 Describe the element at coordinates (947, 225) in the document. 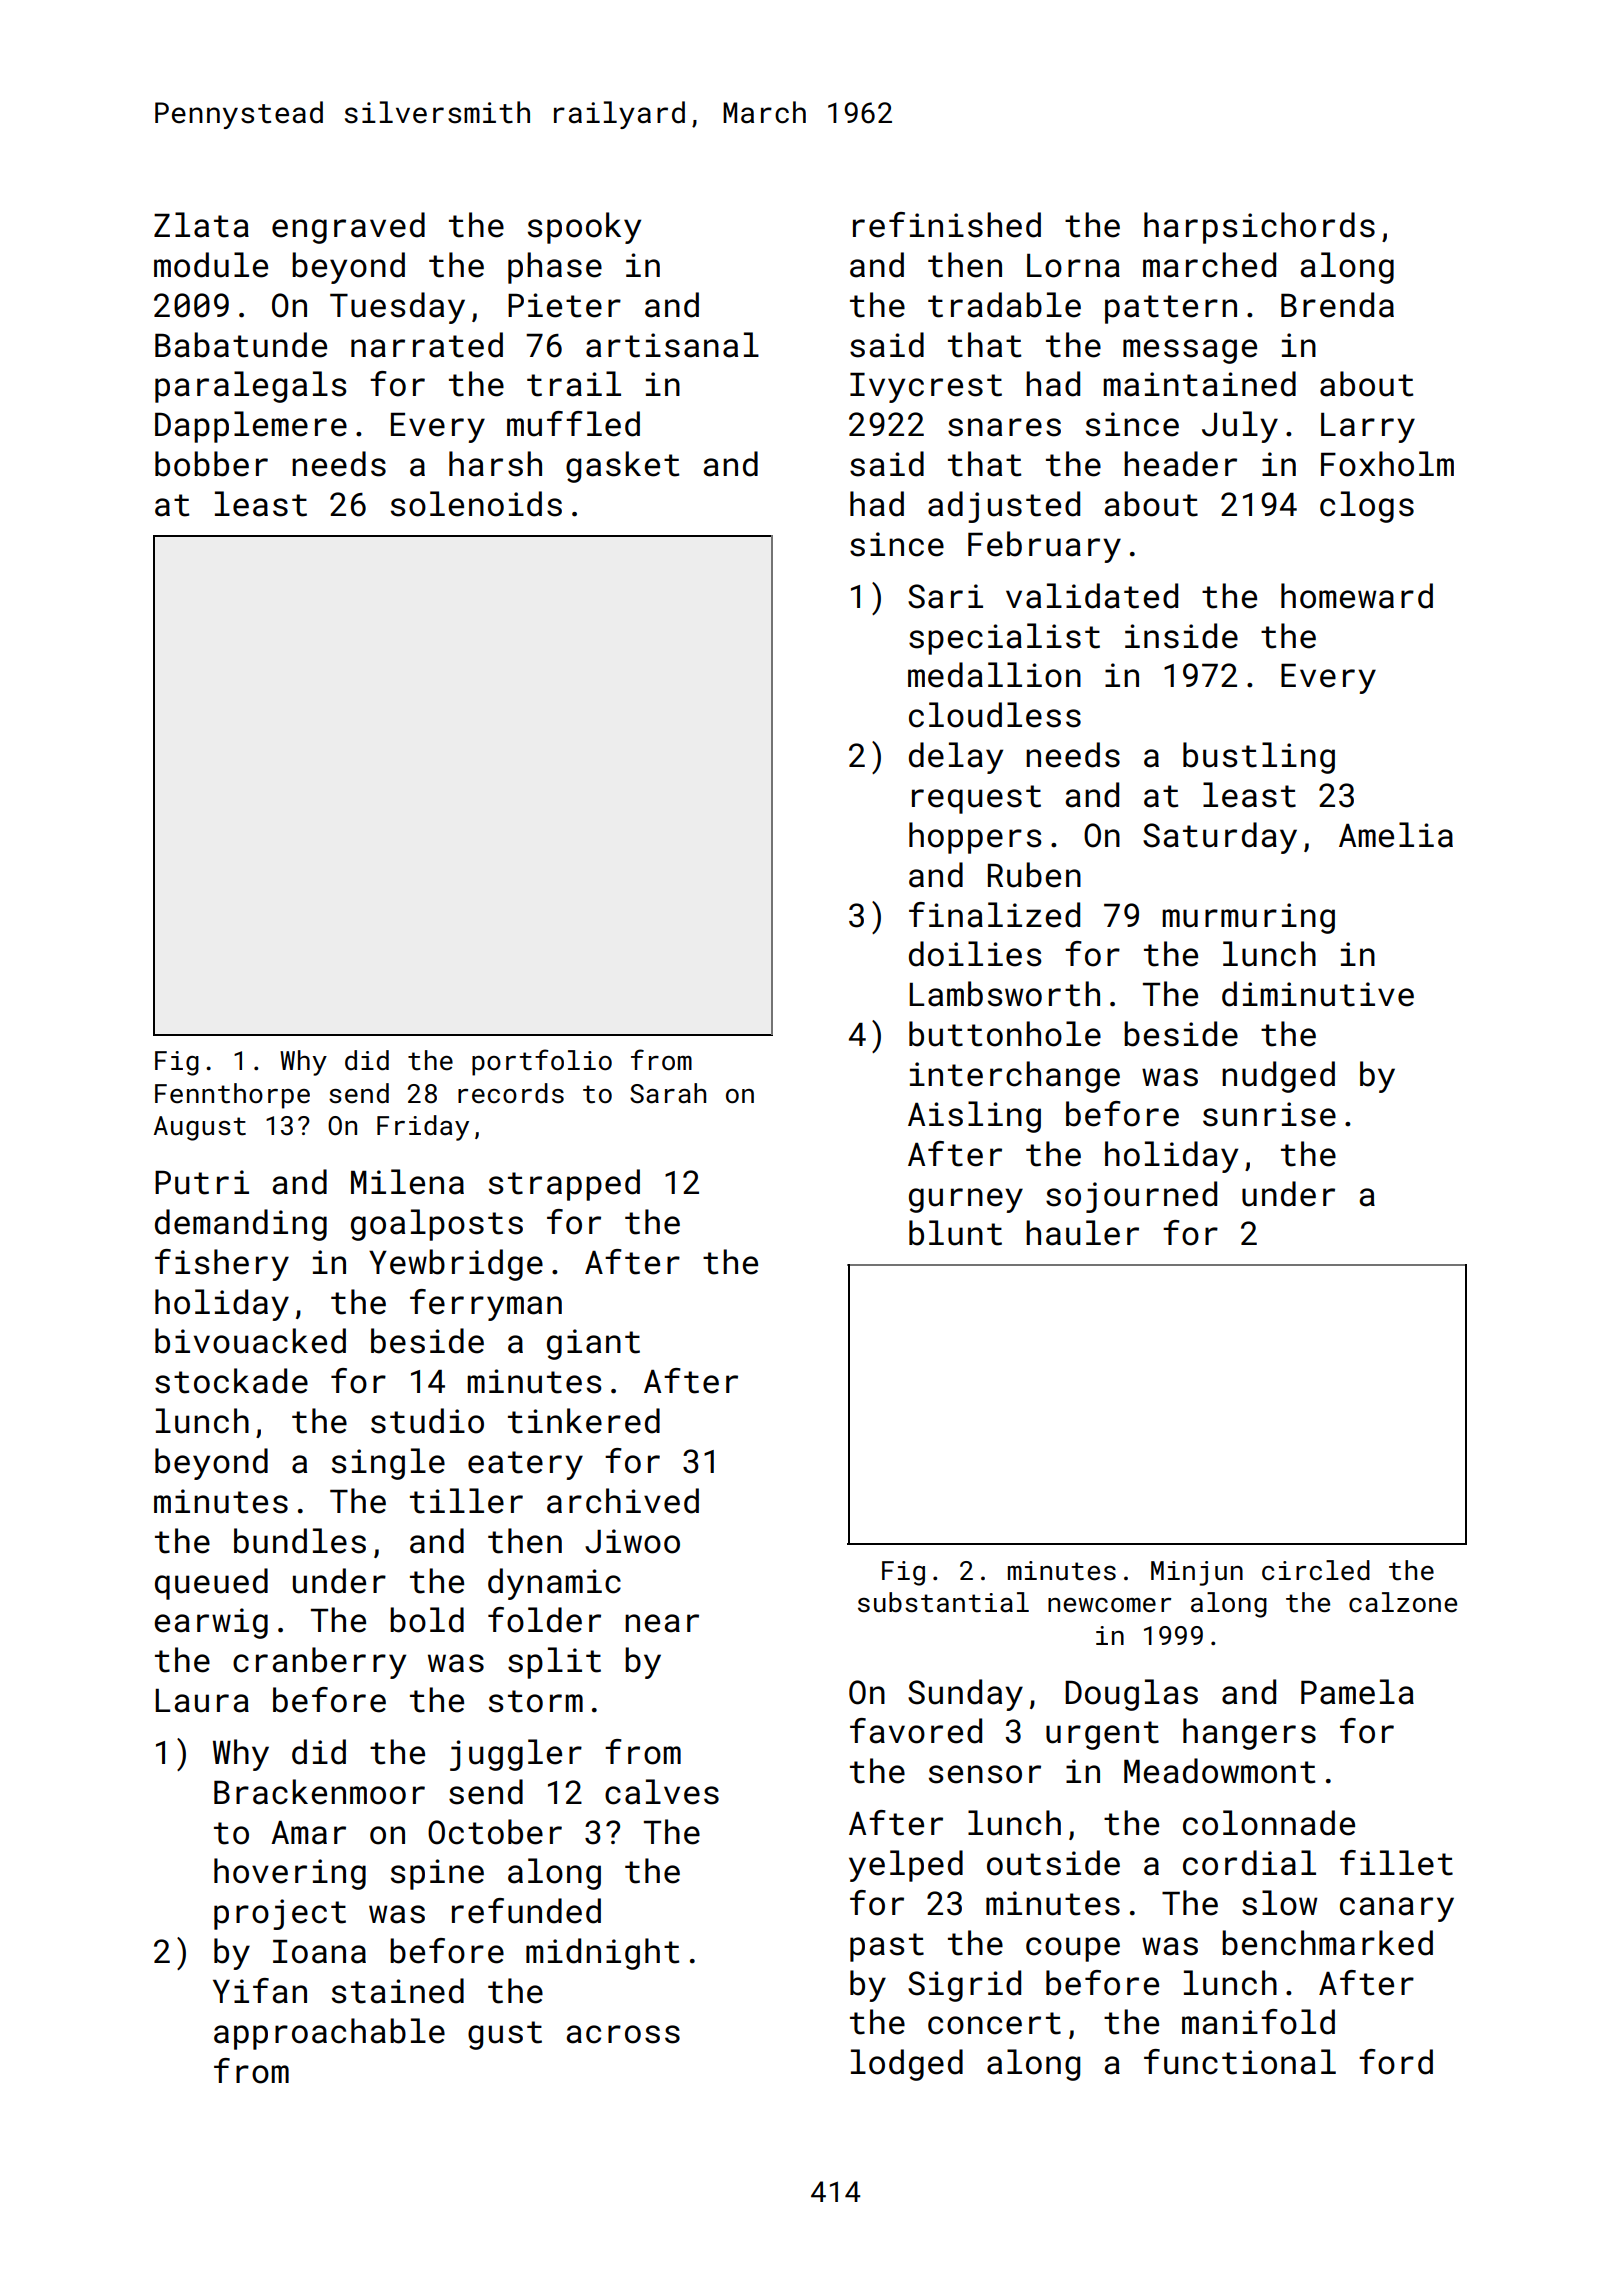

I see `refinished` at that location.
